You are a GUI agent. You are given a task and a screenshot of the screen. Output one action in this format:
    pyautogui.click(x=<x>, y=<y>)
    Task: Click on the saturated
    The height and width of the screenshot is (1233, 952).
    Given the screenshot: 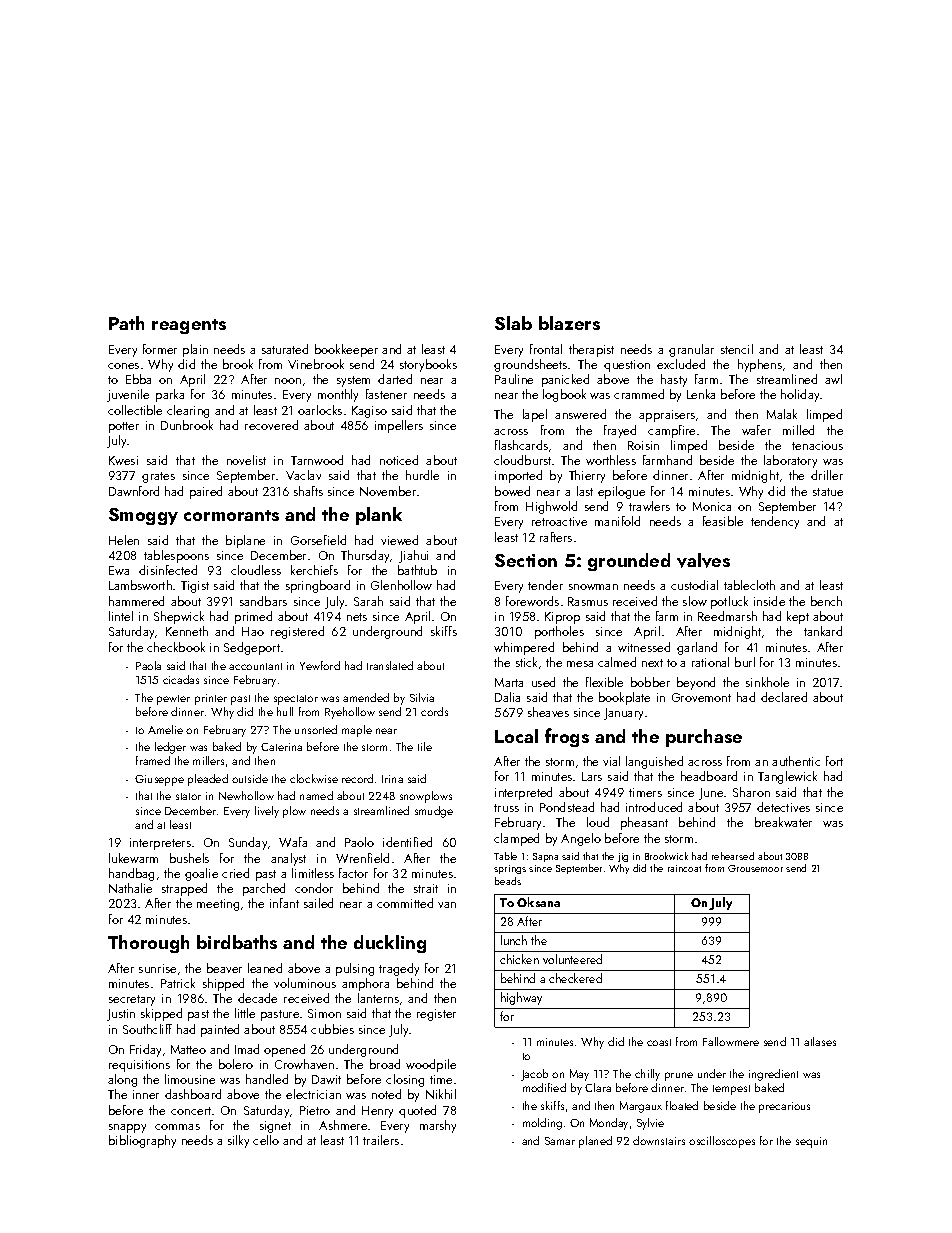 What is the action you would take?
    pyautogui.click(x=285, y=349)
